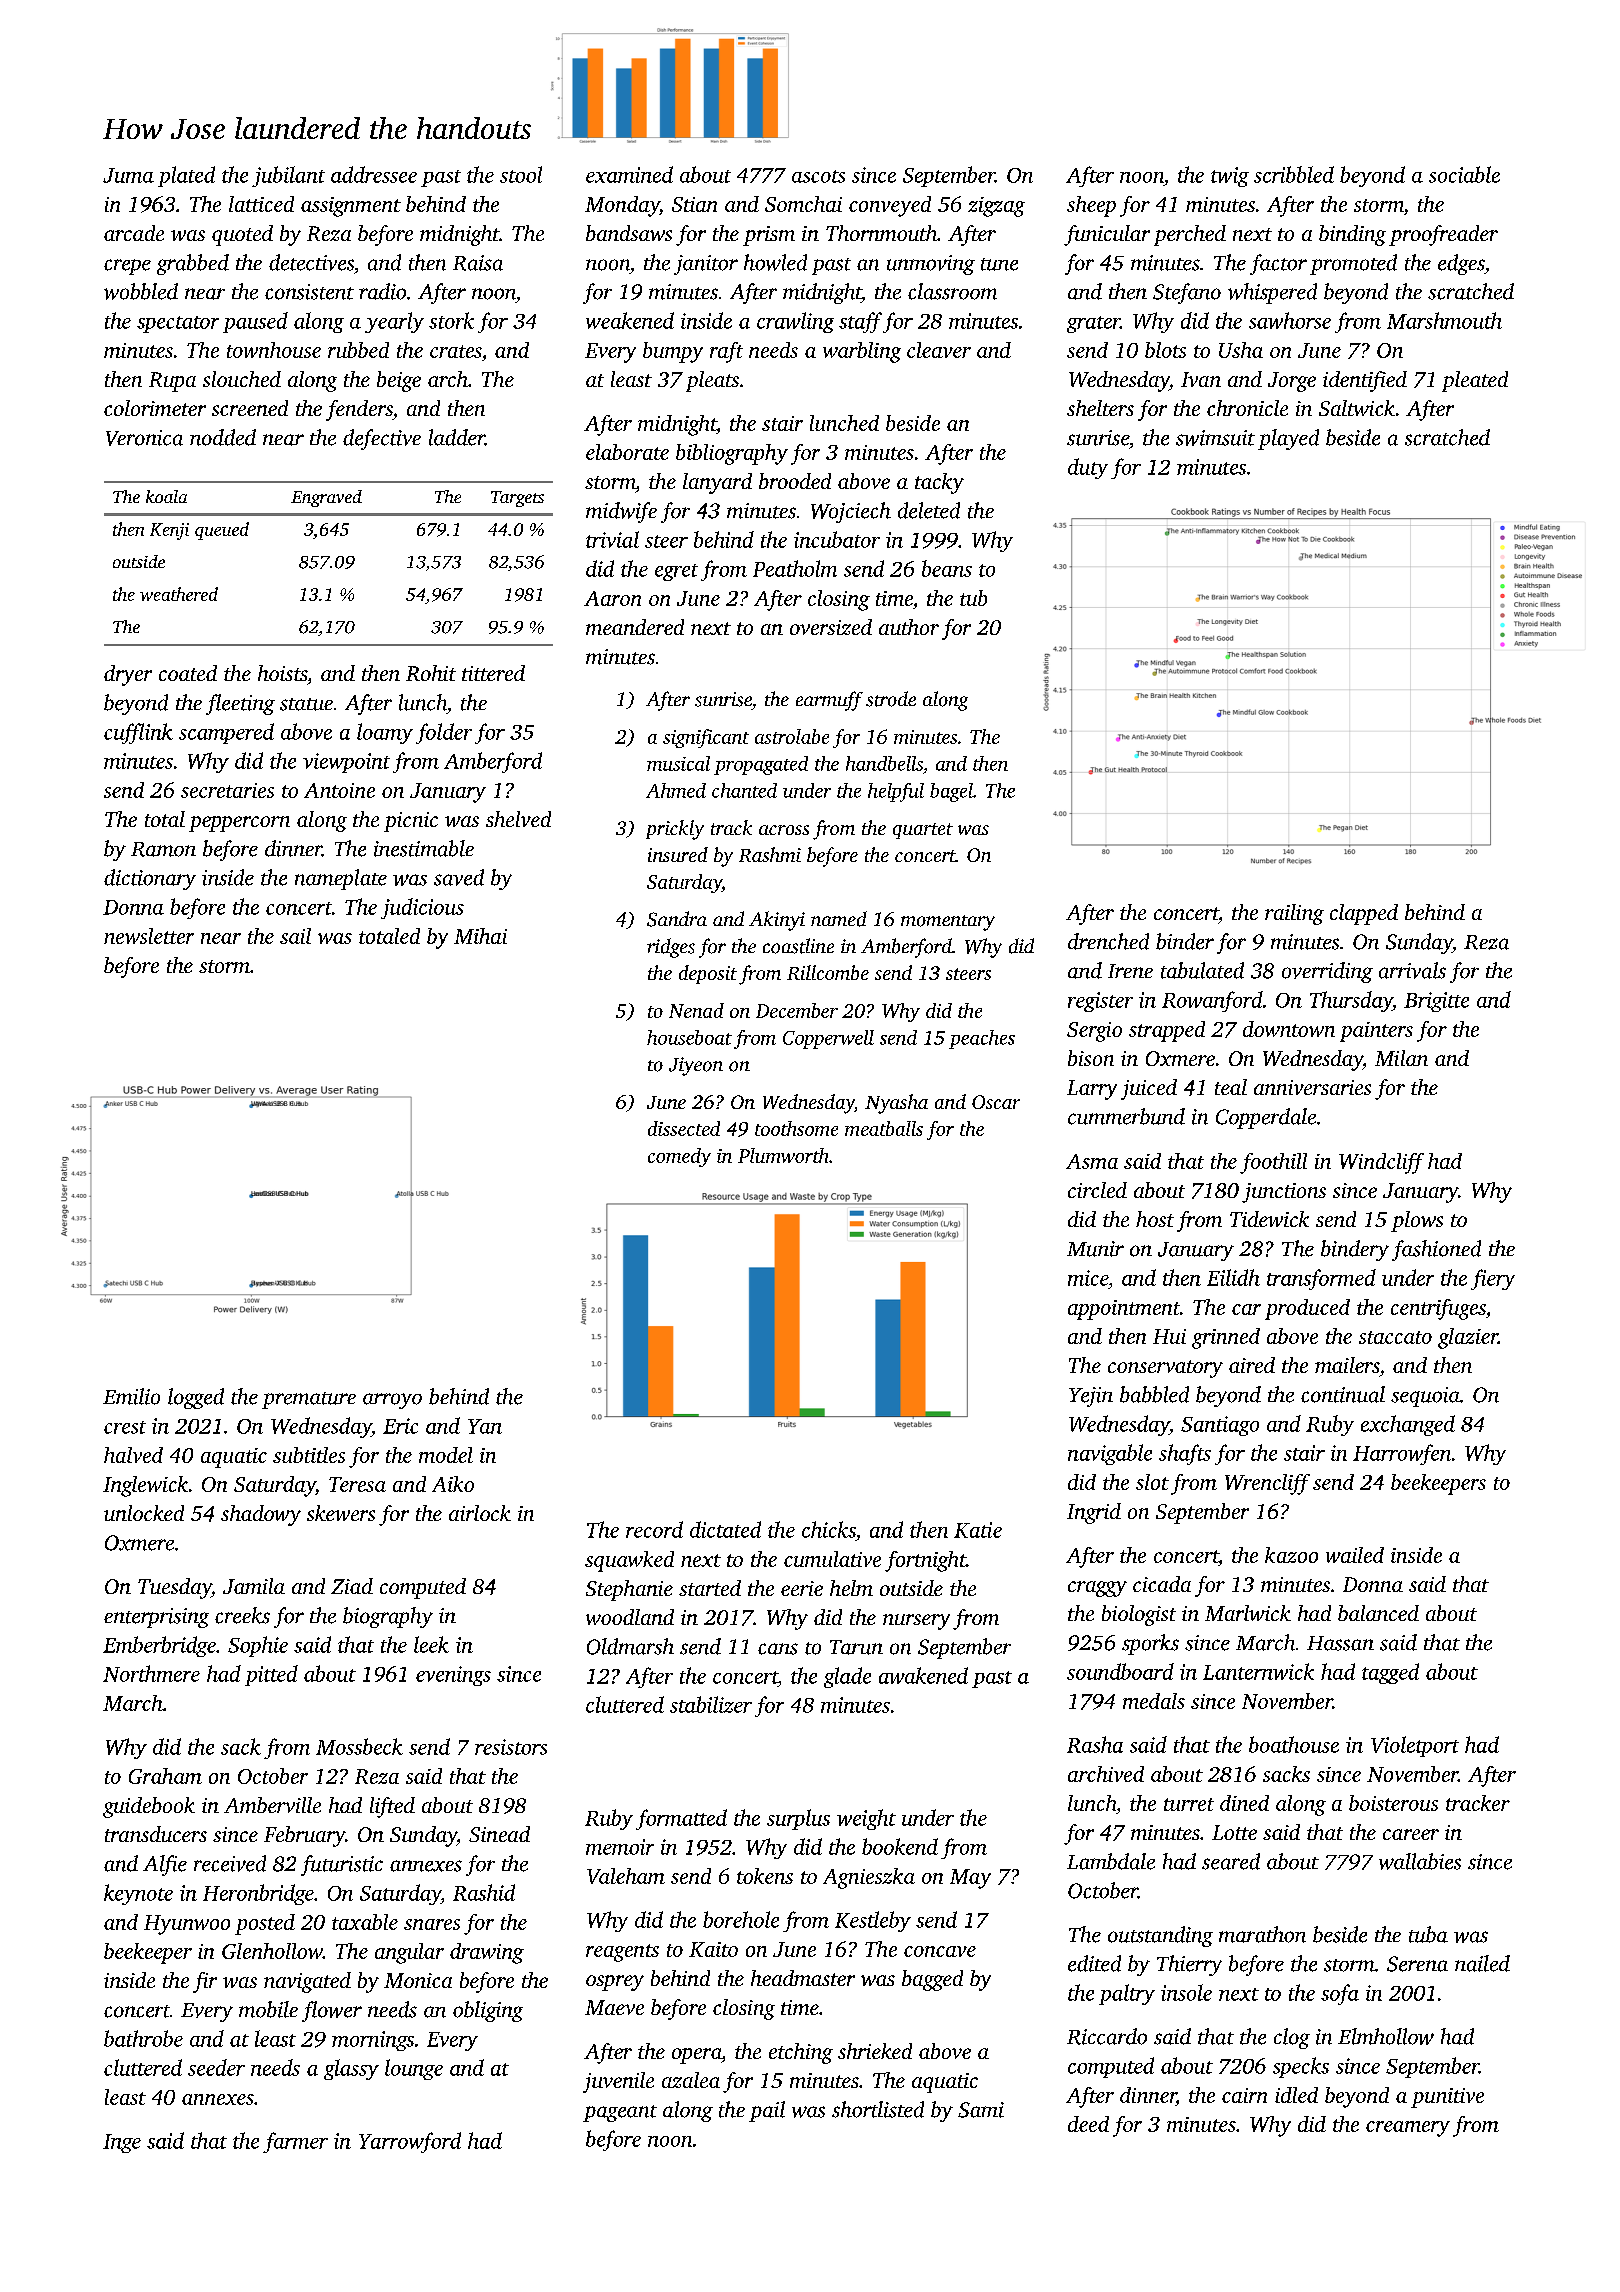 The height and width of the page is (2292, 1620). What do you see at coordinates (242, 379) in the page?
I see `slouched` at bounding box center [242, 379].
